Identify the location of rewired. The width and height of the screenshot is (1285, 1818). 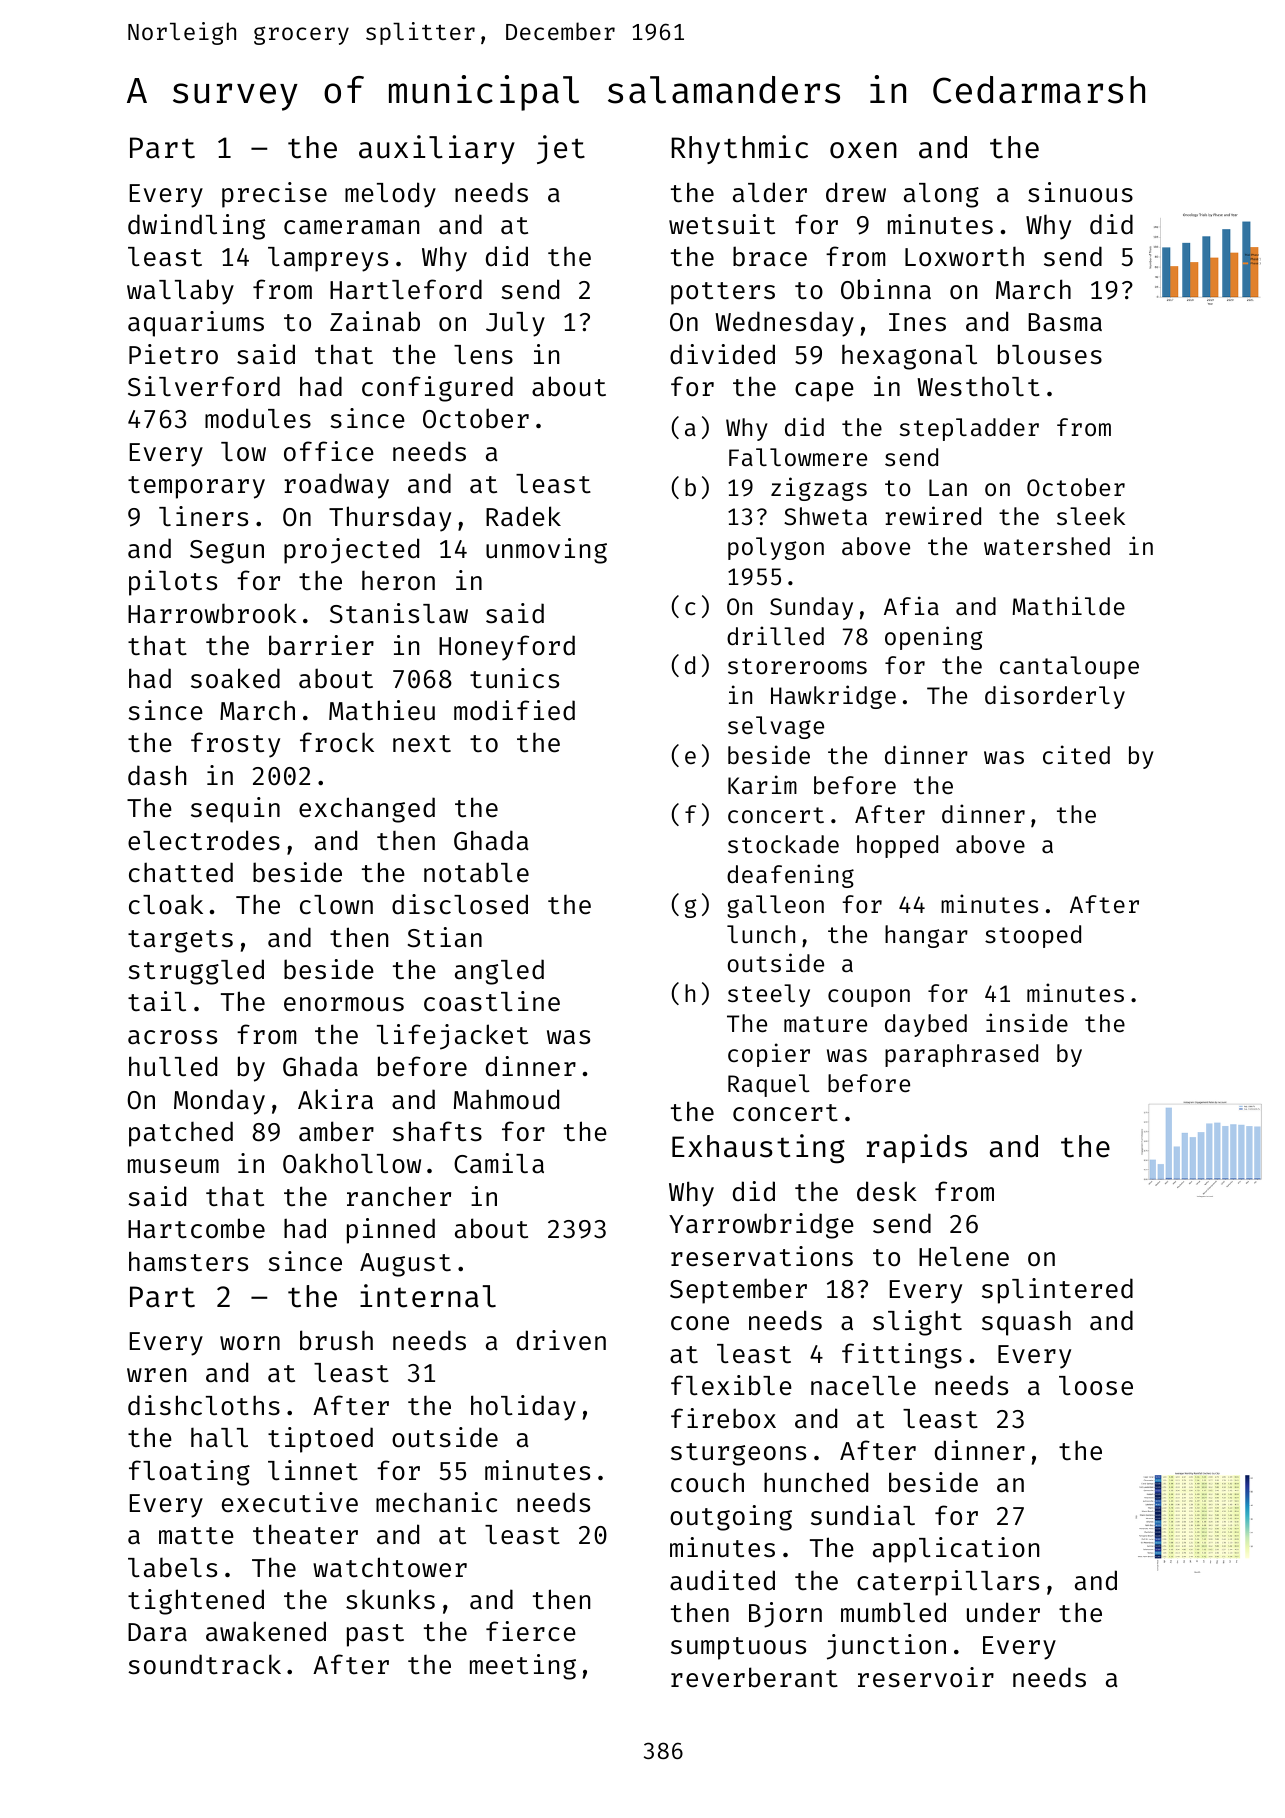
(933, 515).
